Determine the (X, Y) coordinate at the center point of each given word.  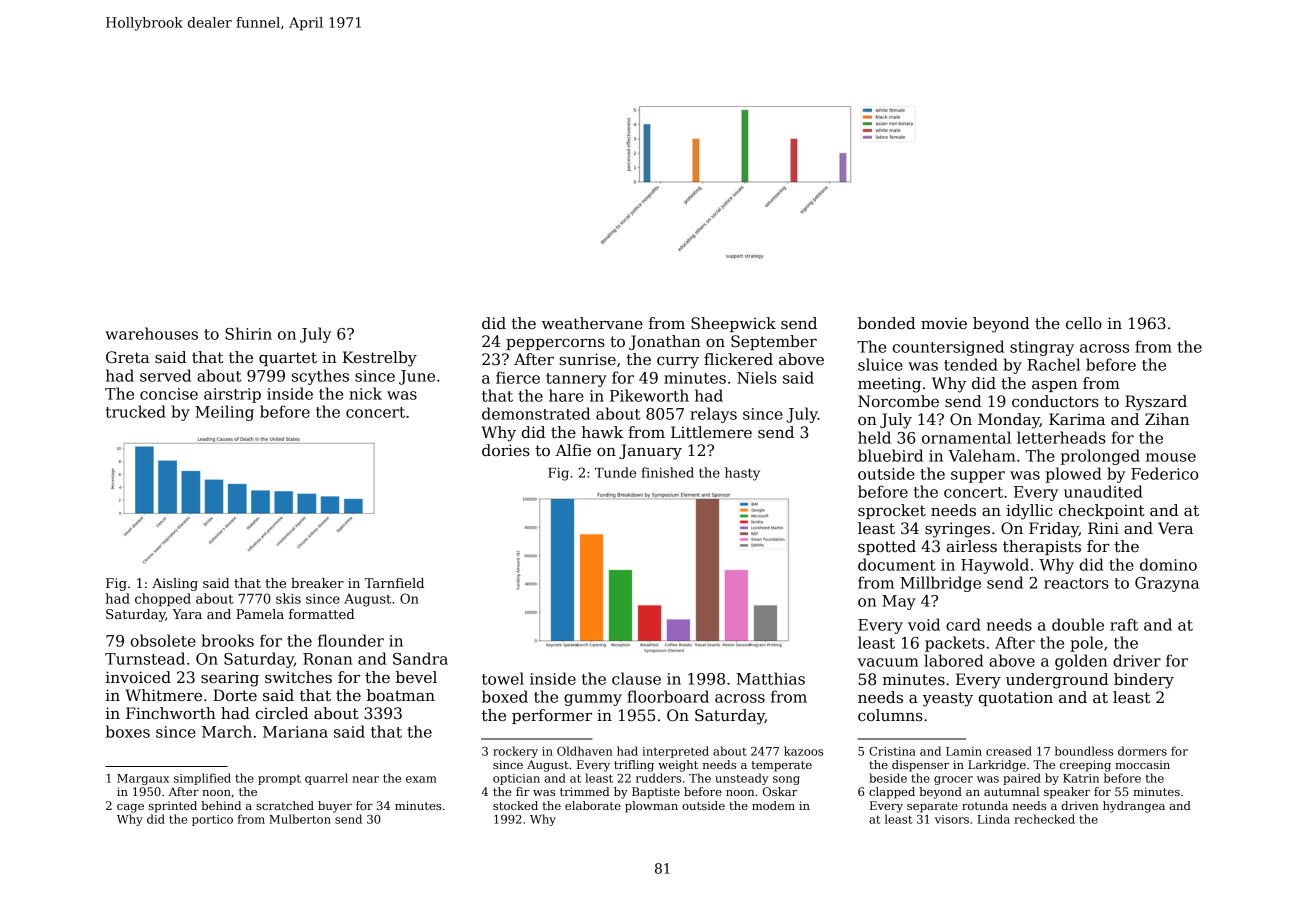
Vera (1175, 528)
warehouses (151, 333)
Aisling (175, 584)
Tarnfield (394, 583)
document (897, 564)
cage (130, 808)
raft (1124, 624)
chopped (163, 599)
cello (1084, 323)
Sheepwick (733, 324)
